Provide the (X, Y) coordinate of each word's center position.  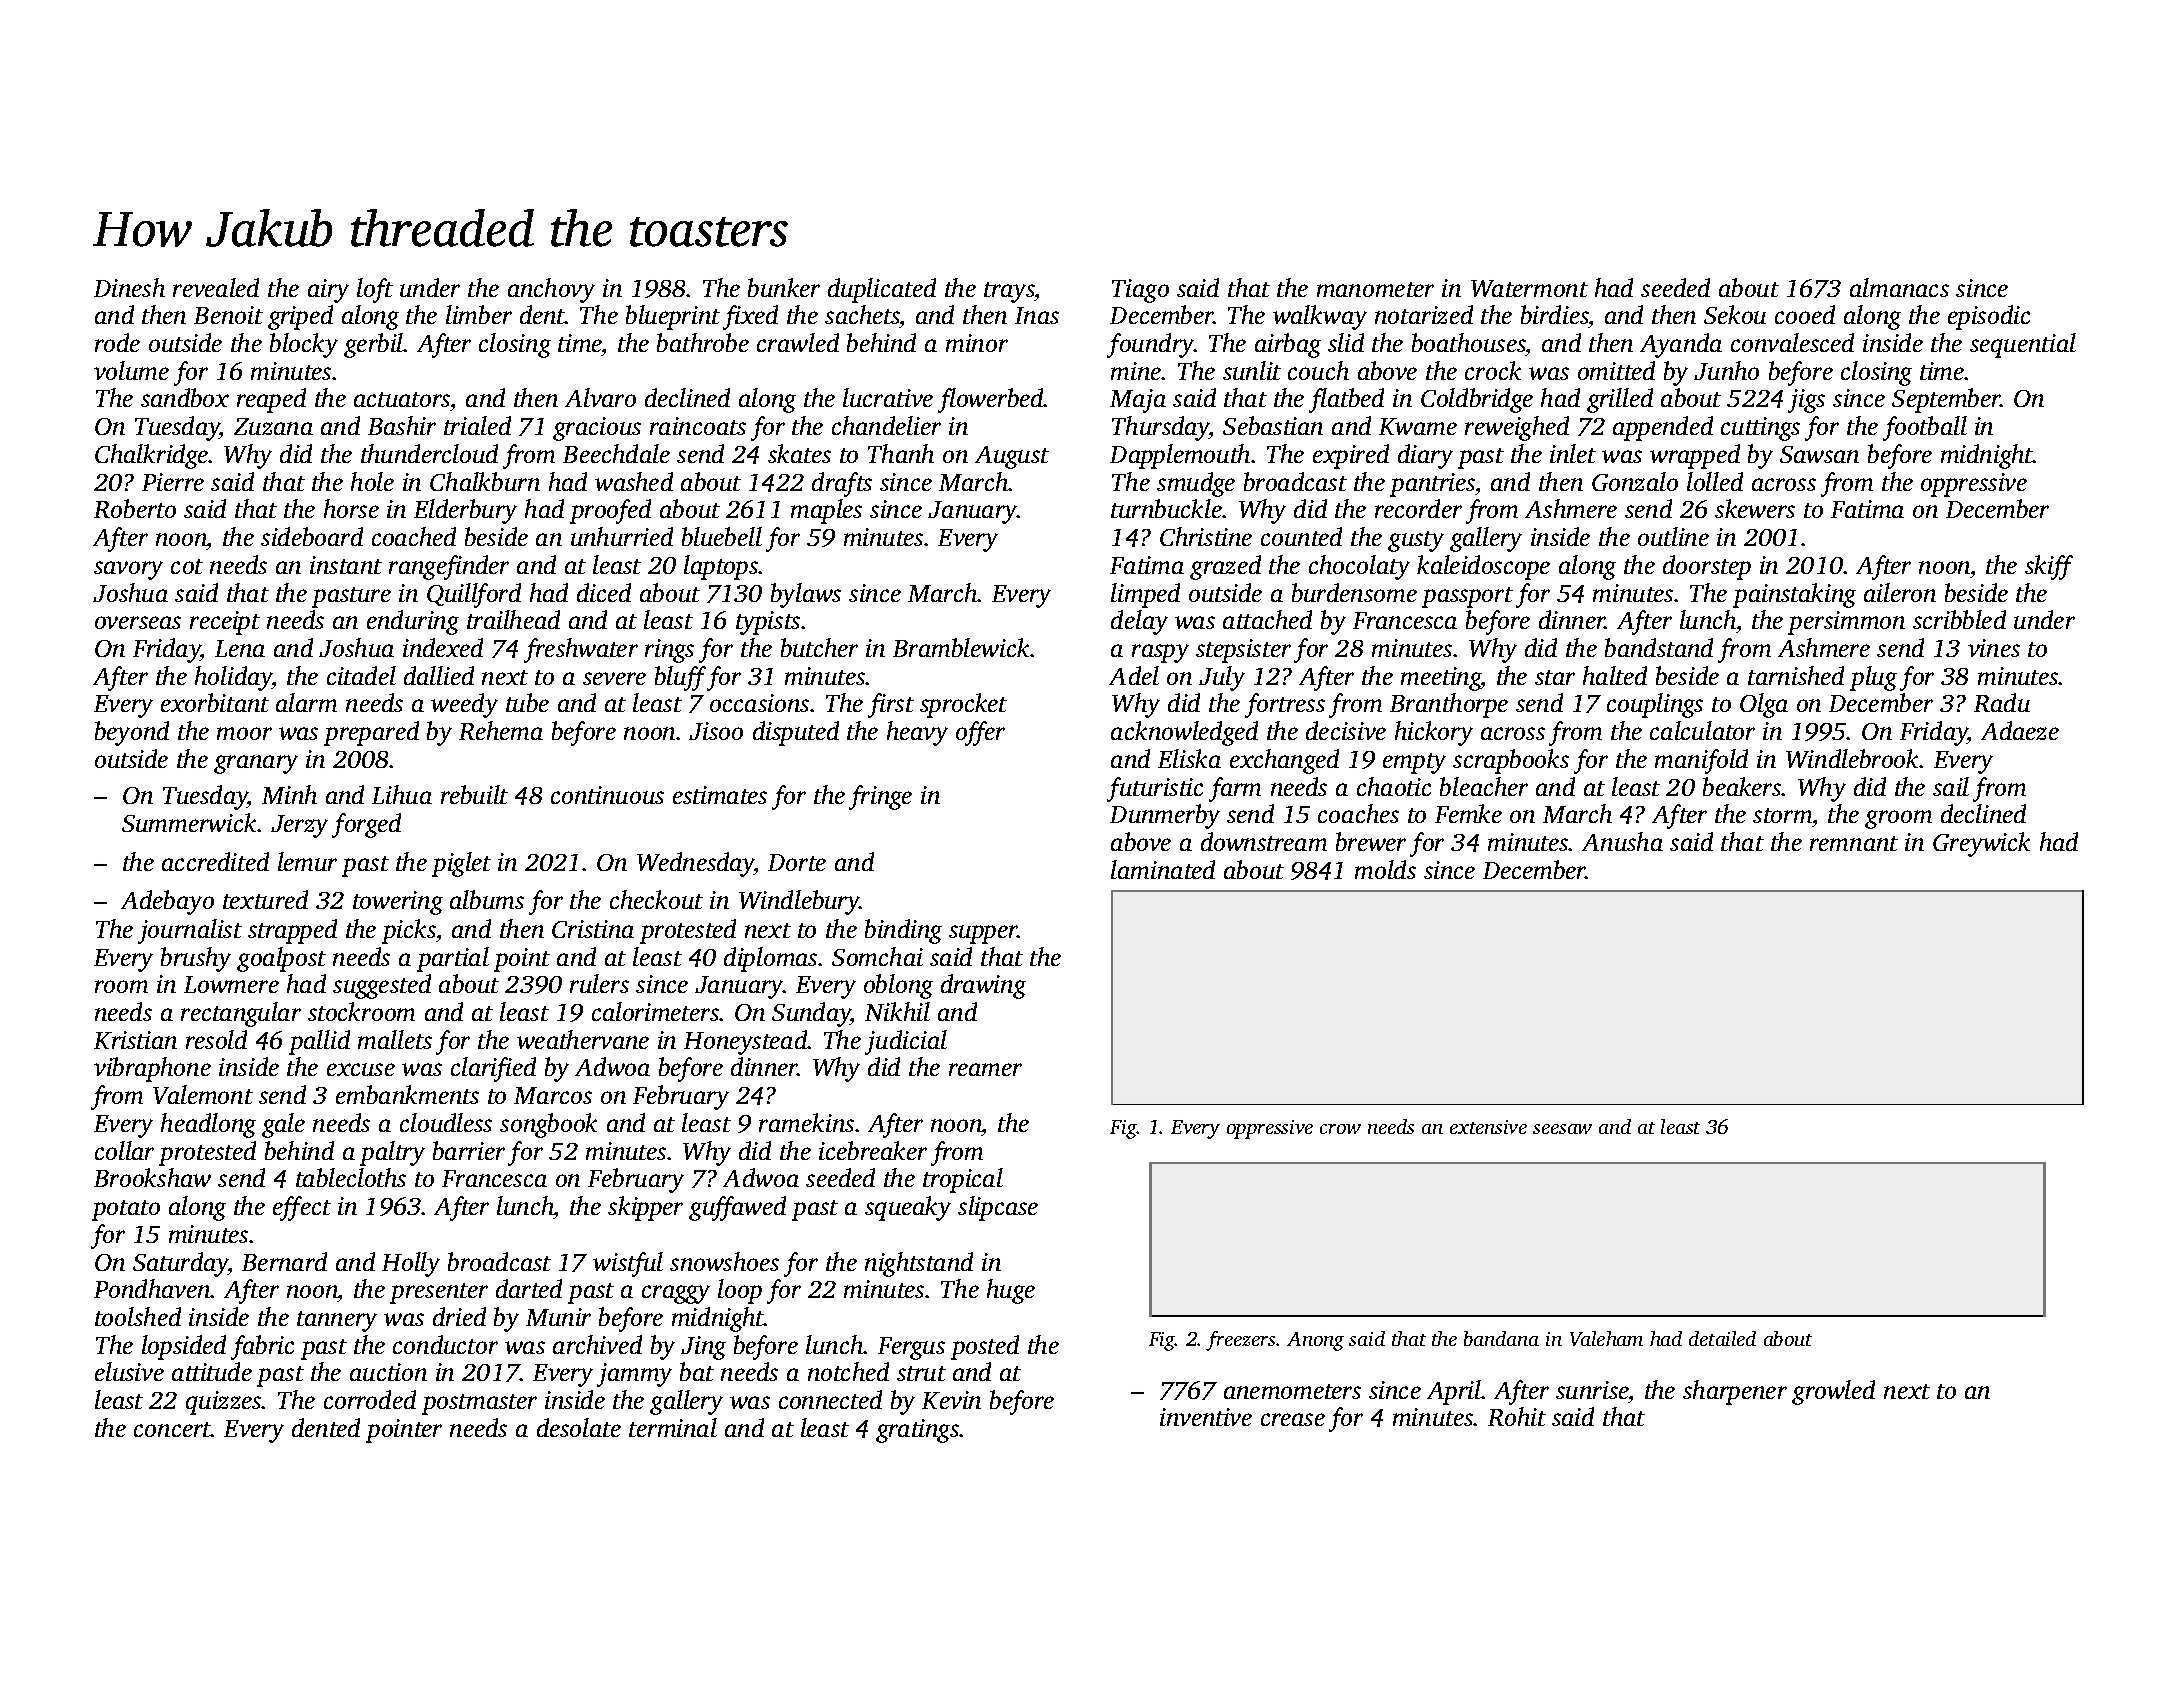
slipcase (998, 1208)
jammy (634, 1375)
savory (128, 570)
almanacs (1899, 287)
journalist (190, 931)
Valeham (1606, 1338)
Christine (1206, 536)
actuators (402, 399)
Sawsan (1819, 454)
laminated (1163, 869)
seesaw (1562, 1129)
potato (126, 1210)
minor (977, 343)
